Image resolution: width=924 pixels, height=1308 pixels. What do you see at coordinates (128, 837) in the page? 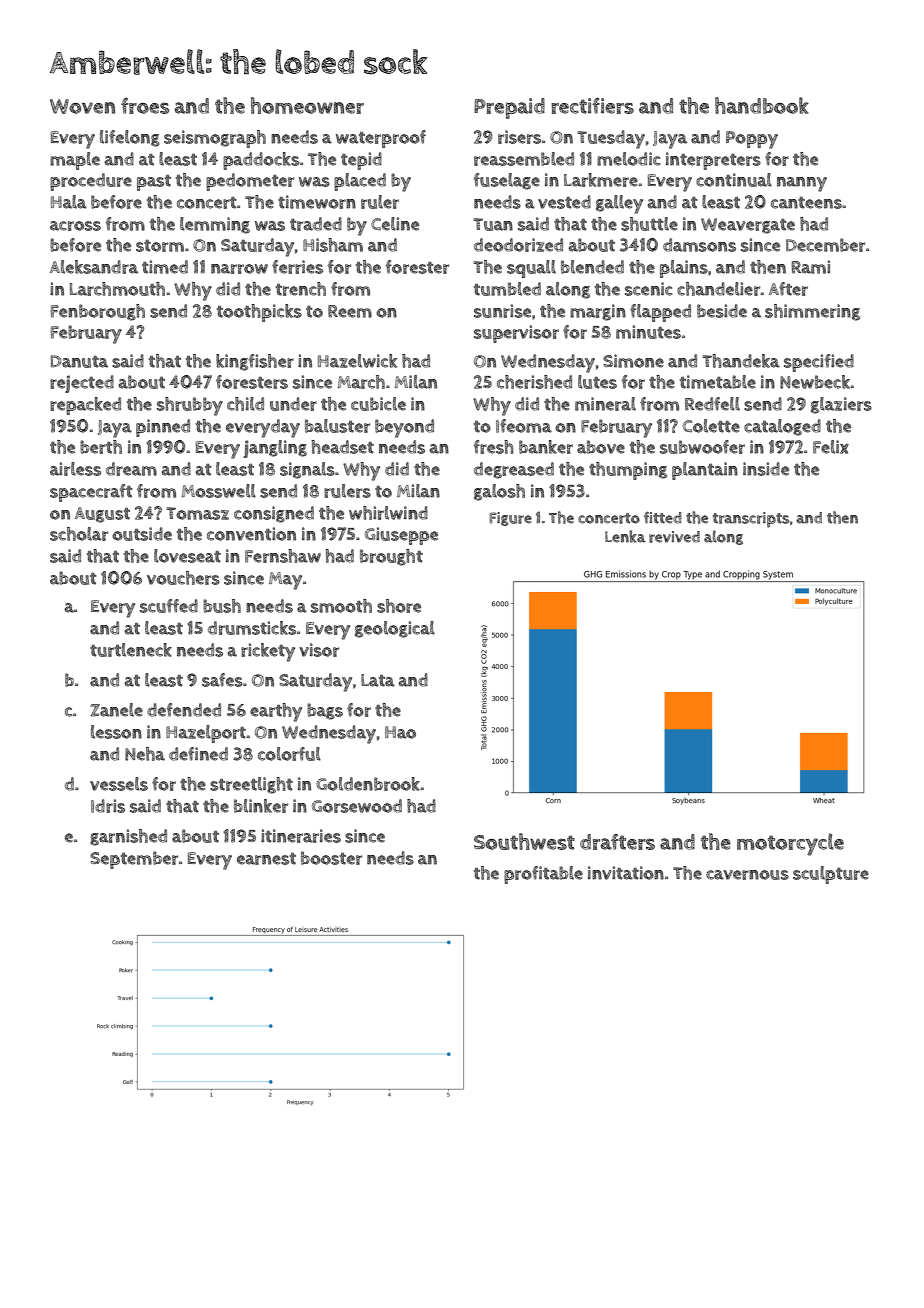
I see `garnished` at bounding box center [128, 837].
